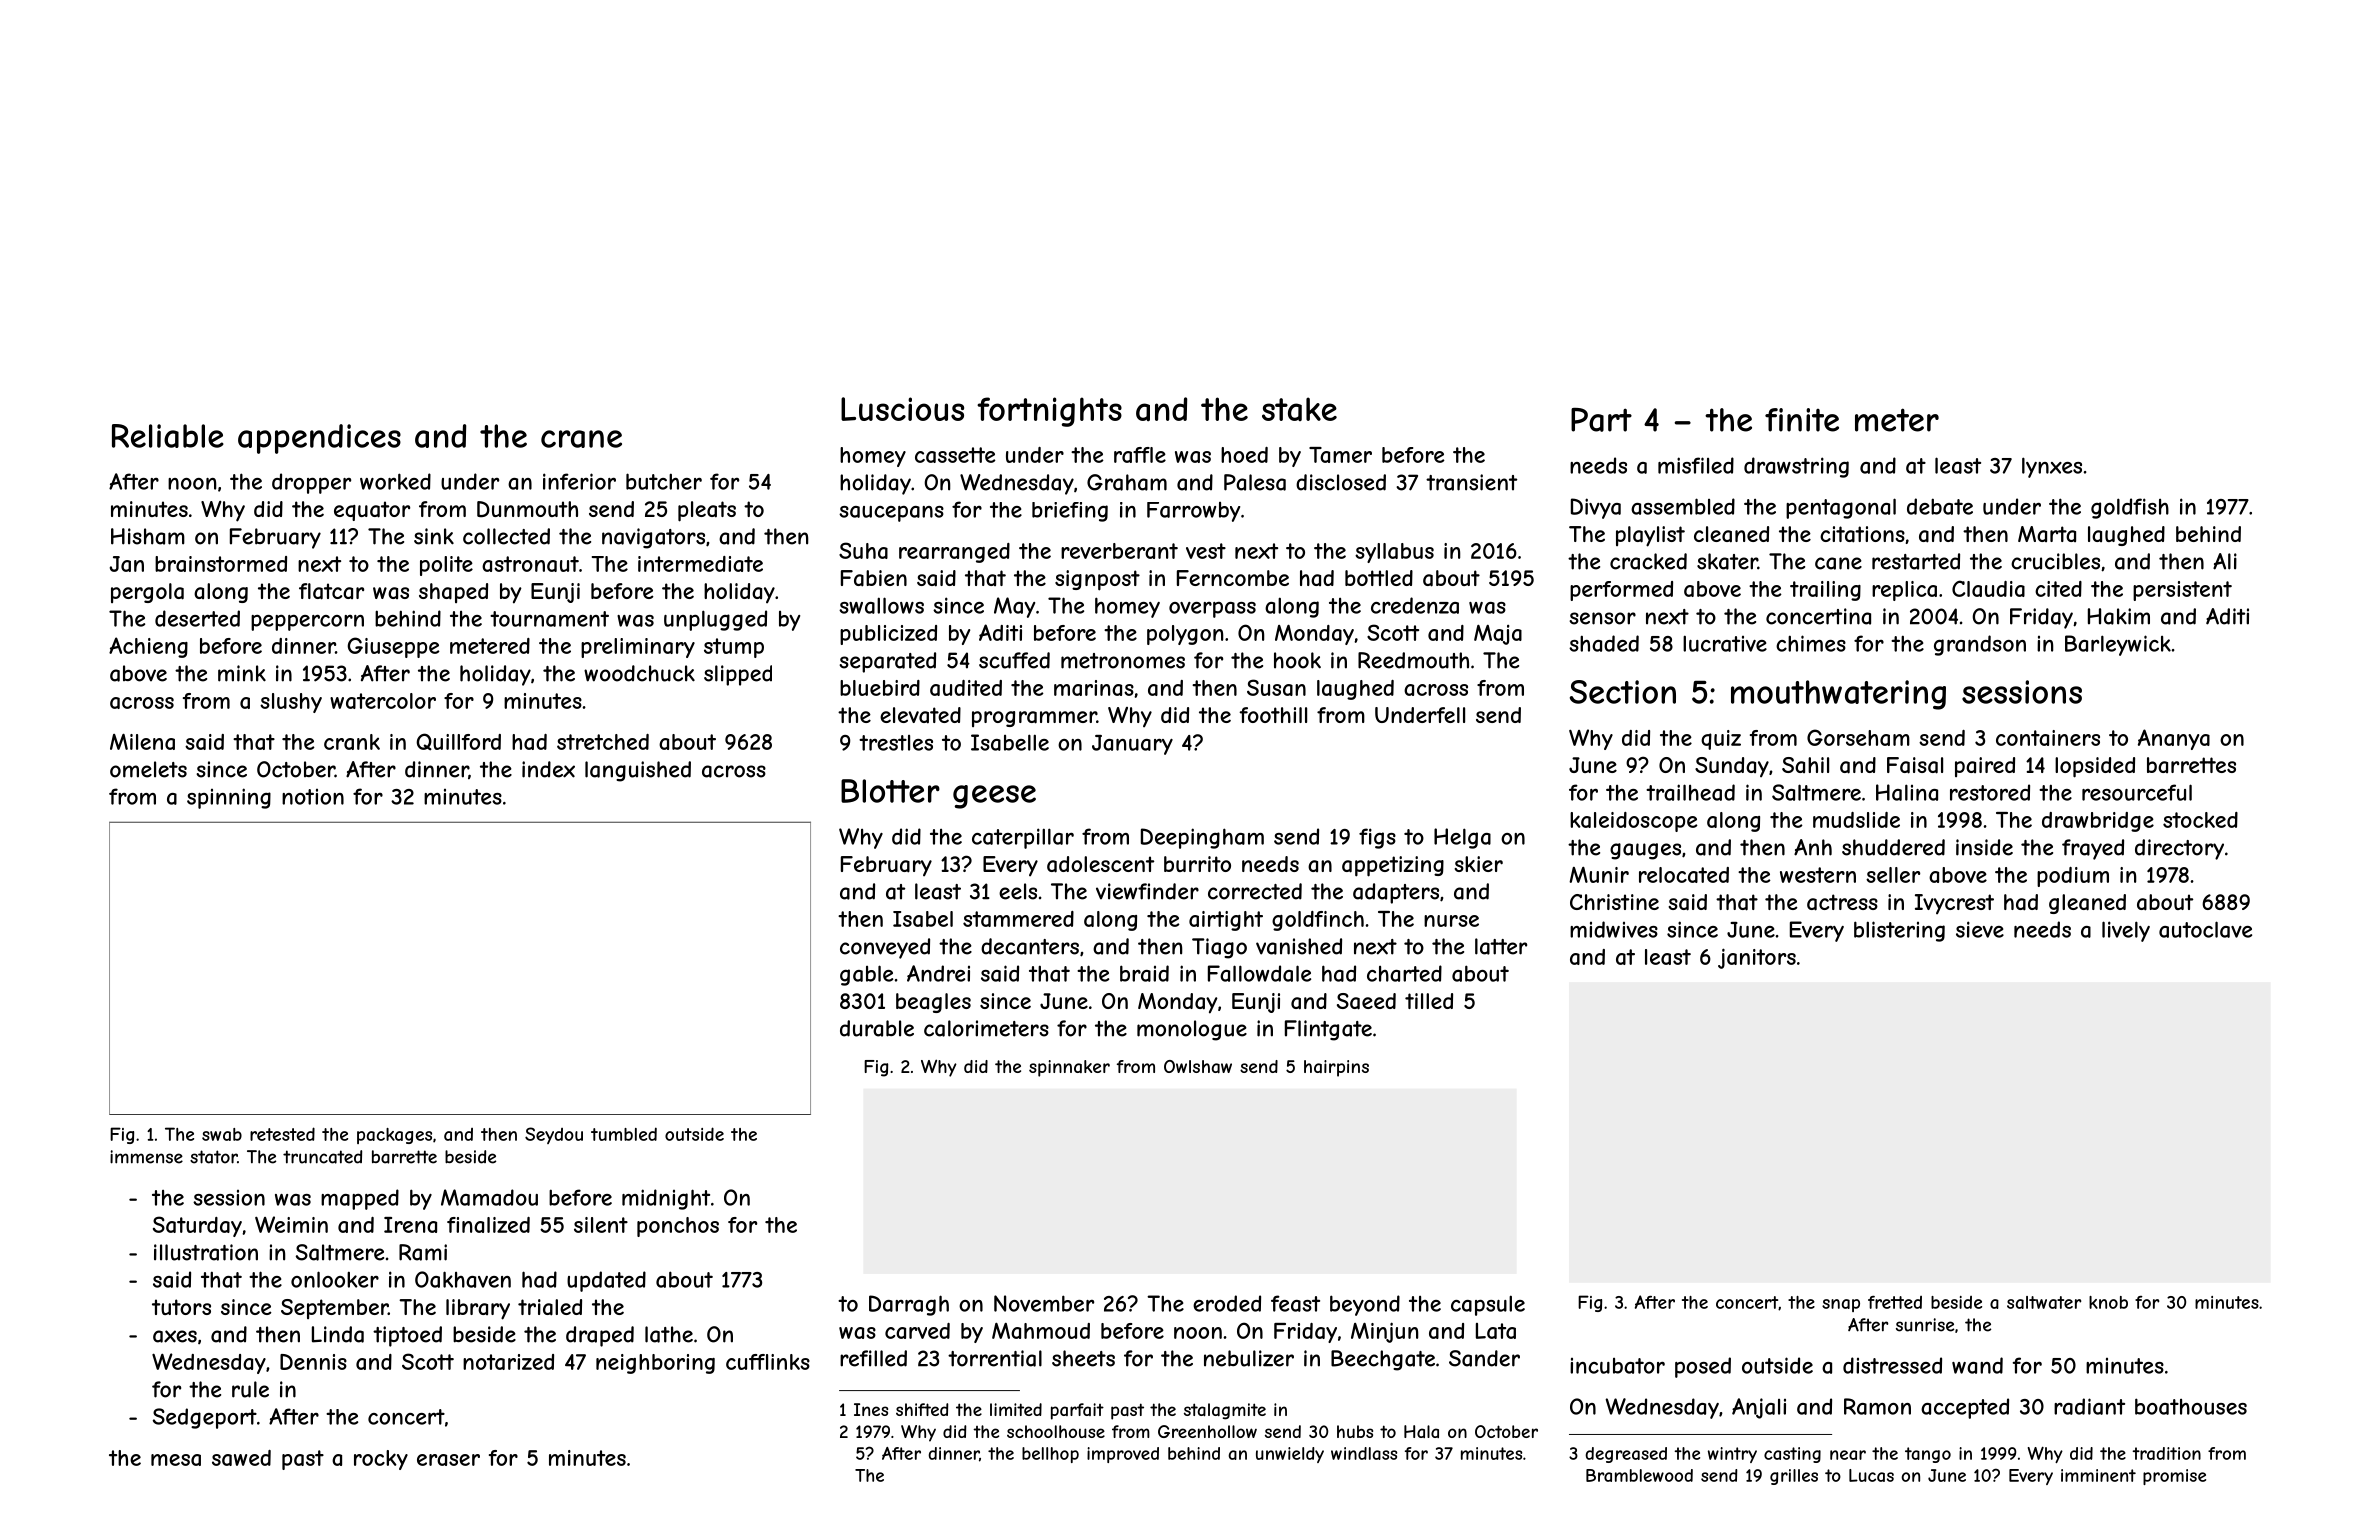 The width and height of the screenshot is (2380, 1540). I want to click on notarized, so click(508, 1362).
